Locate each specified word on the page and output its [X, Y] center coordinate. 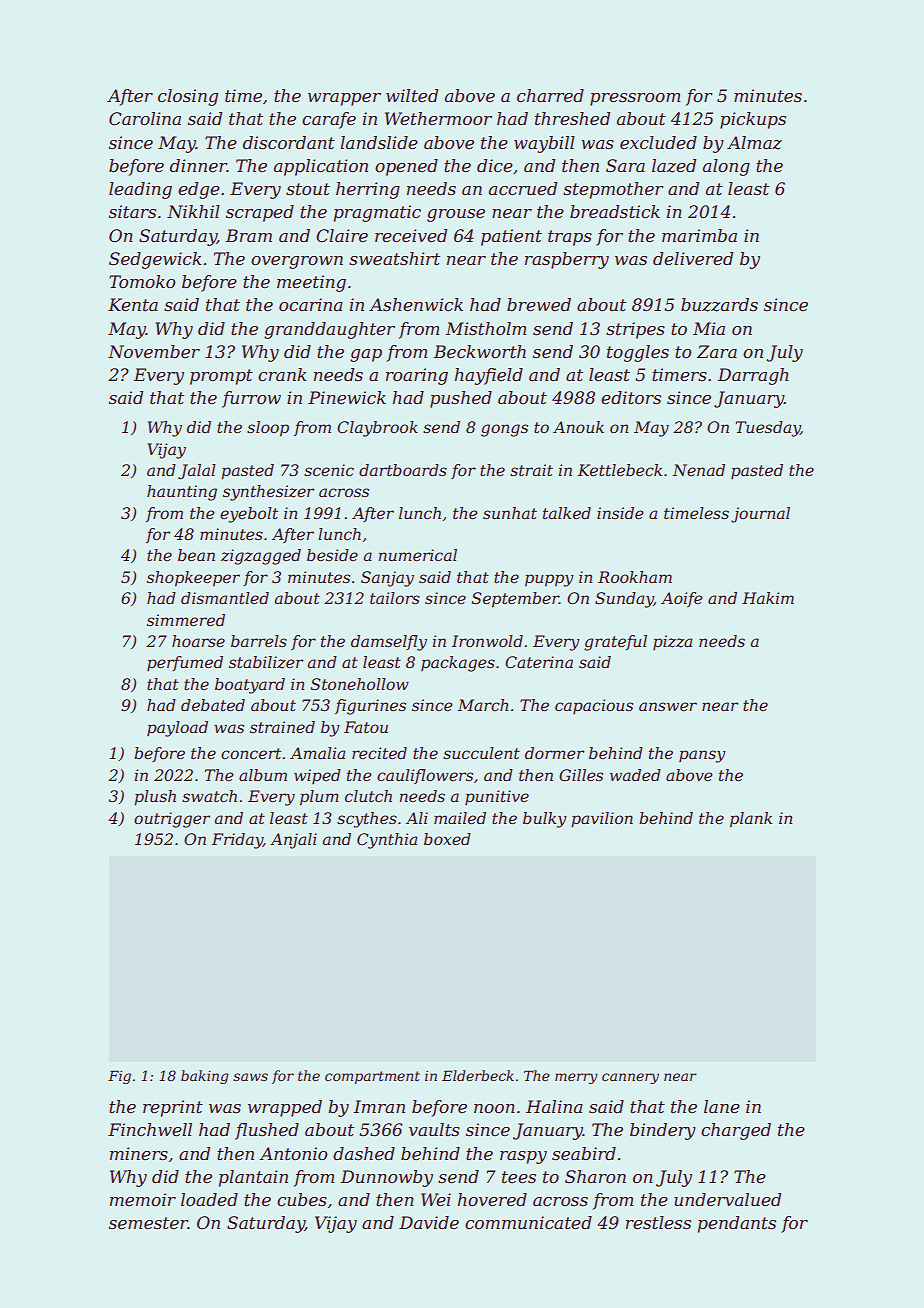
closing [188, 97]
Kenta [133, 304]
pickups [753, 120]
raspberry [567, 260]
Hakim [768, 598]
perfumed [185, 663]
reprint [173, 1108]
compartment [372, 1077]
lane [722, 1106]
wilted [412, 95]
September [515, 600]
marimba [699, 235]
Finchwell [150, 1129]
